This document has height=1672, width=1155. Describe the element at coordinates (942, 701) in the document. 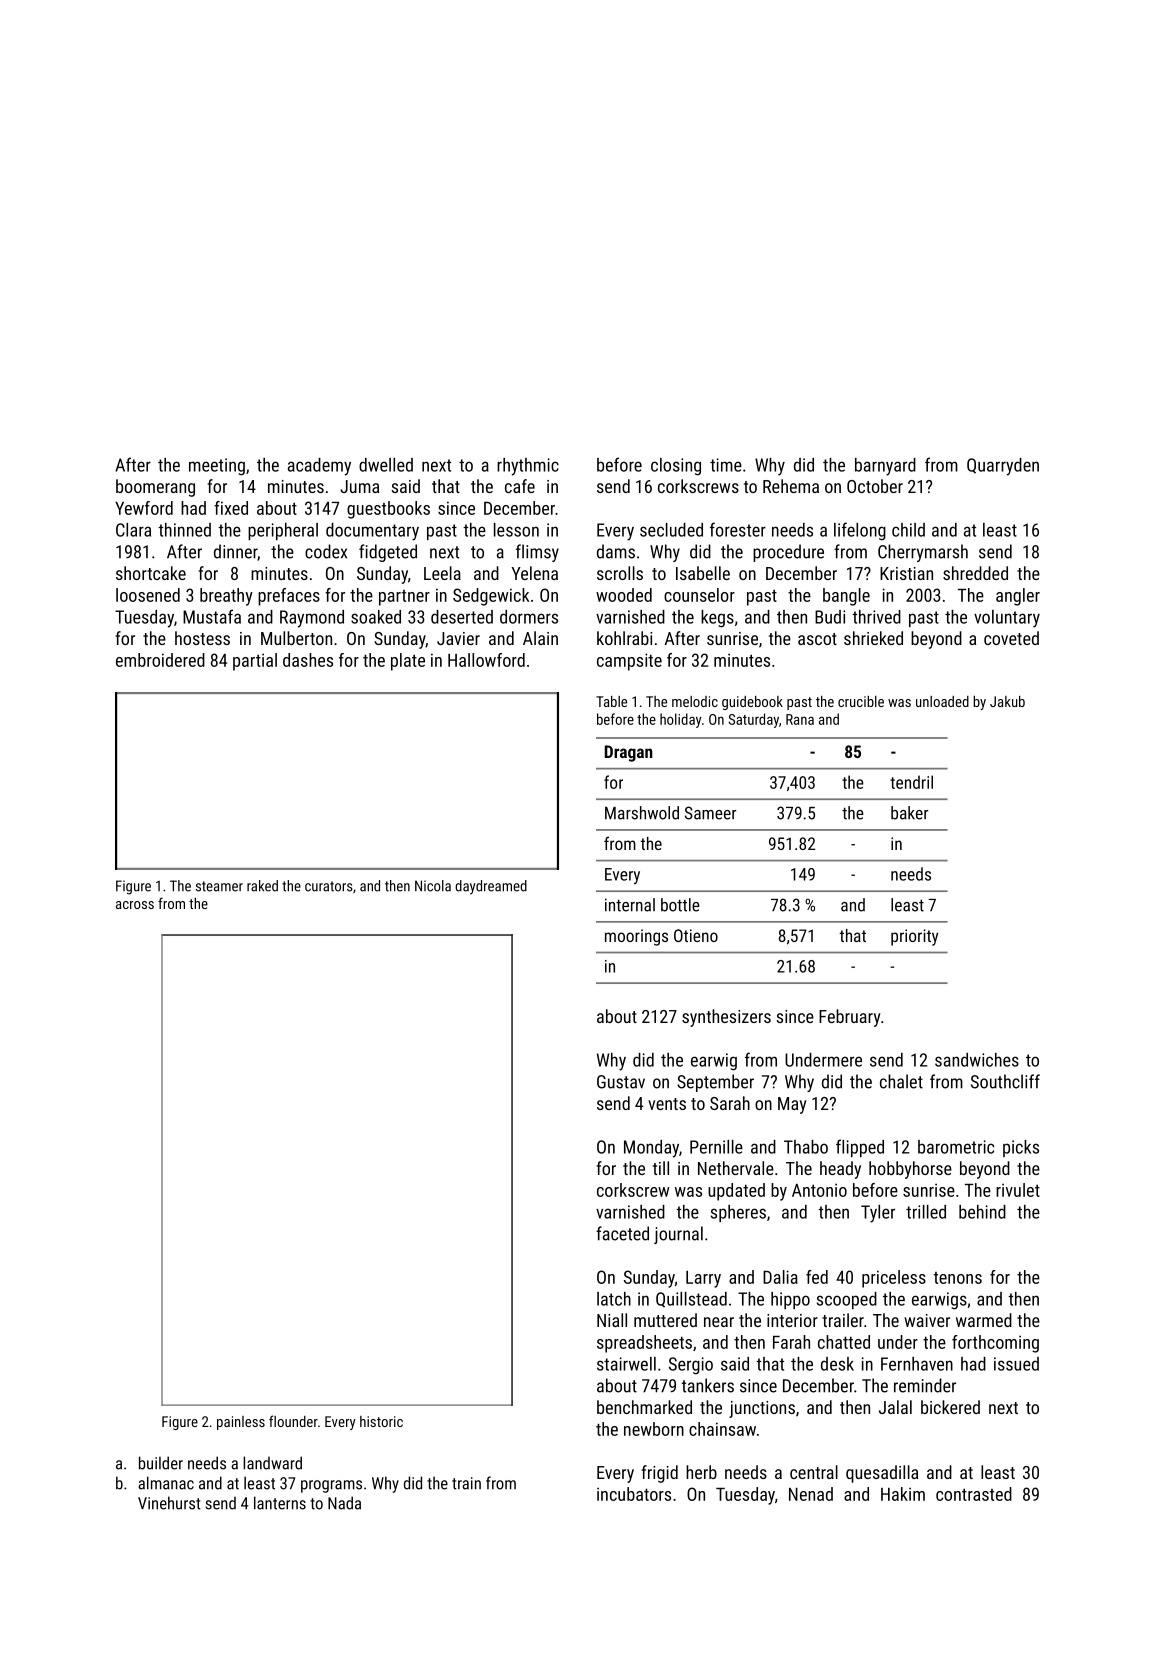

I see `unloaded` at that location.
